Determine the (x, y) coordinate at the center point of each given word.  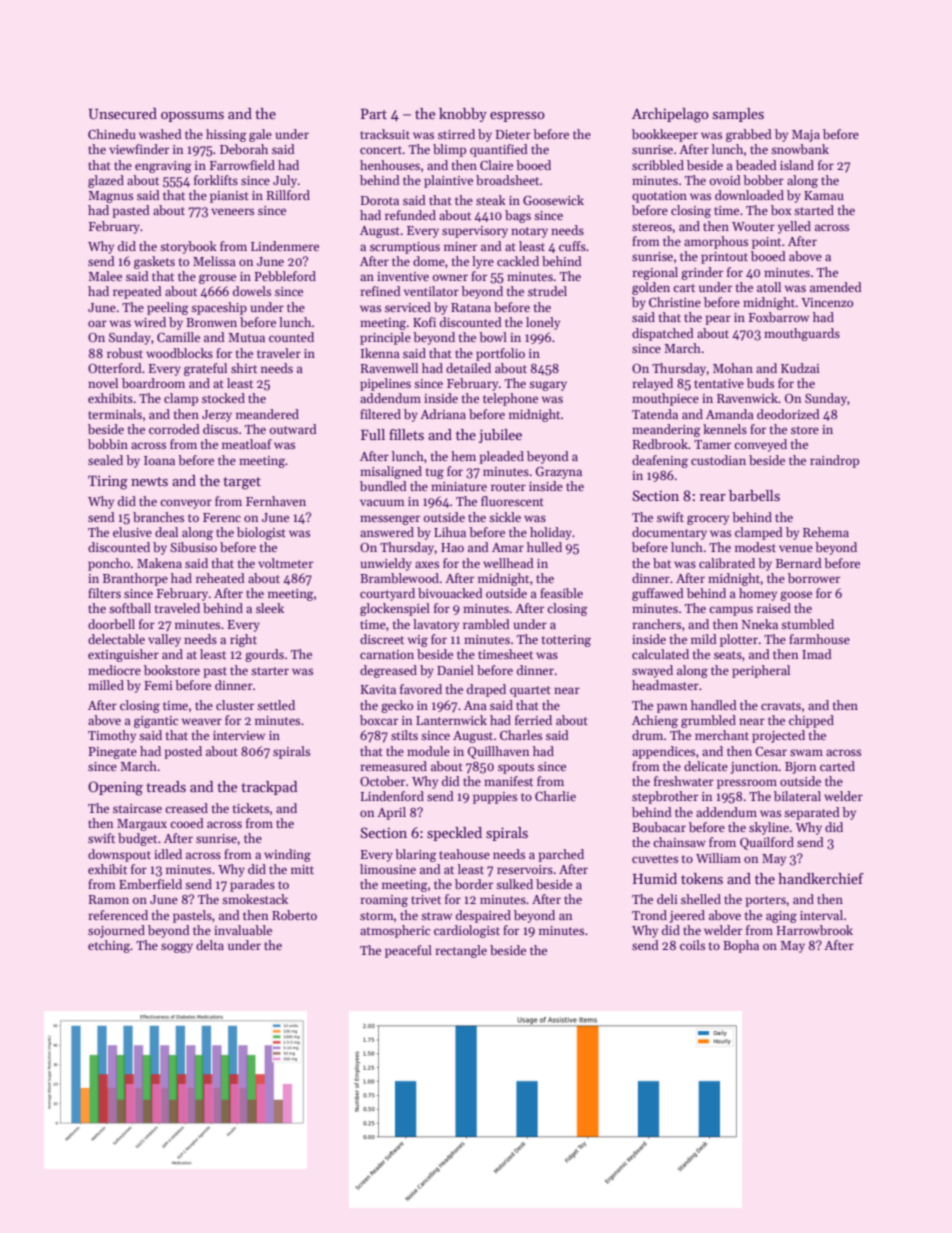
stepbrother (665, 797)
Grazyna (559, 473)
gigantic (156, 722)
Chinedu (112, 134)
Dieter (513, 134)
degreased (388, 671)
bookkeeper (665, 135)
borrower (814, 578)
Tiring (108, 482)
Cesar (771, 751)
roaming (384, 901)
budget (137, 839)
